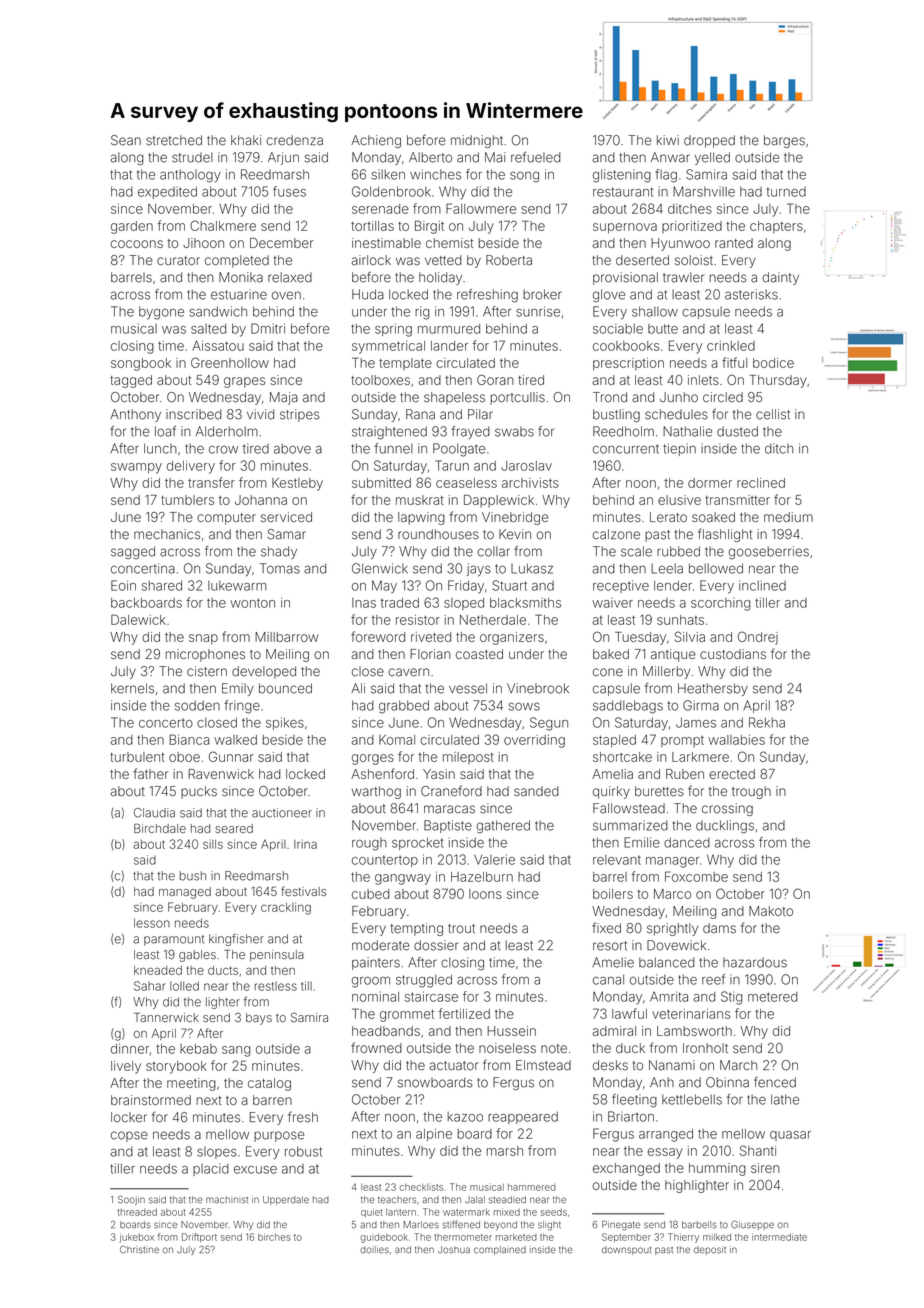  Describe the element at coordinates (448, 826) in the page. I see `Baptiste` at that location.
